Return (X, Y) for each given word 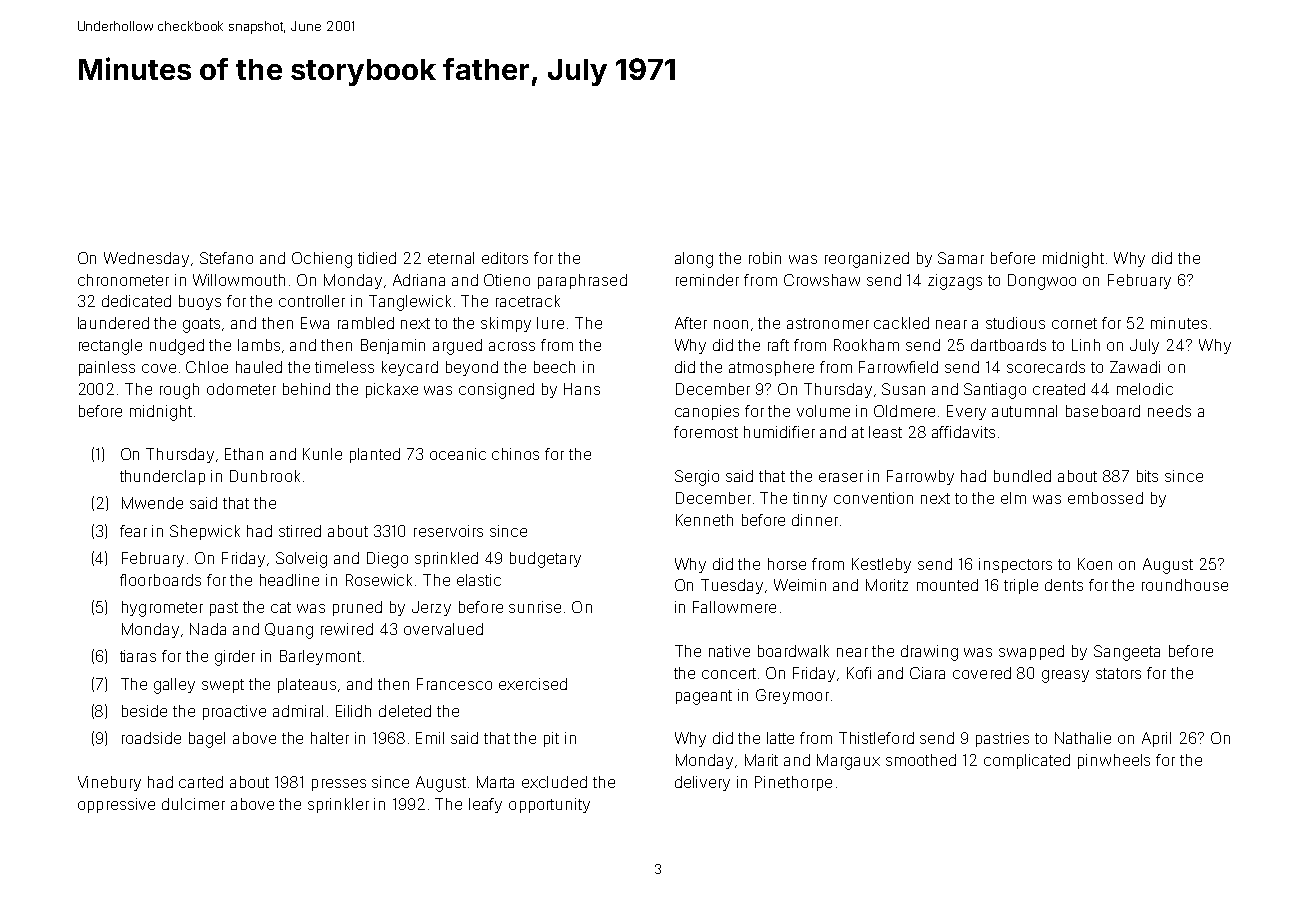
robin (765, 258)
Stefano (226, 258)
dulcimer (193, 804)
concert (729, 673)
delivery (702, 783)
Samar (961, 258)
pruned (357, 608)
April (1156, 739)
